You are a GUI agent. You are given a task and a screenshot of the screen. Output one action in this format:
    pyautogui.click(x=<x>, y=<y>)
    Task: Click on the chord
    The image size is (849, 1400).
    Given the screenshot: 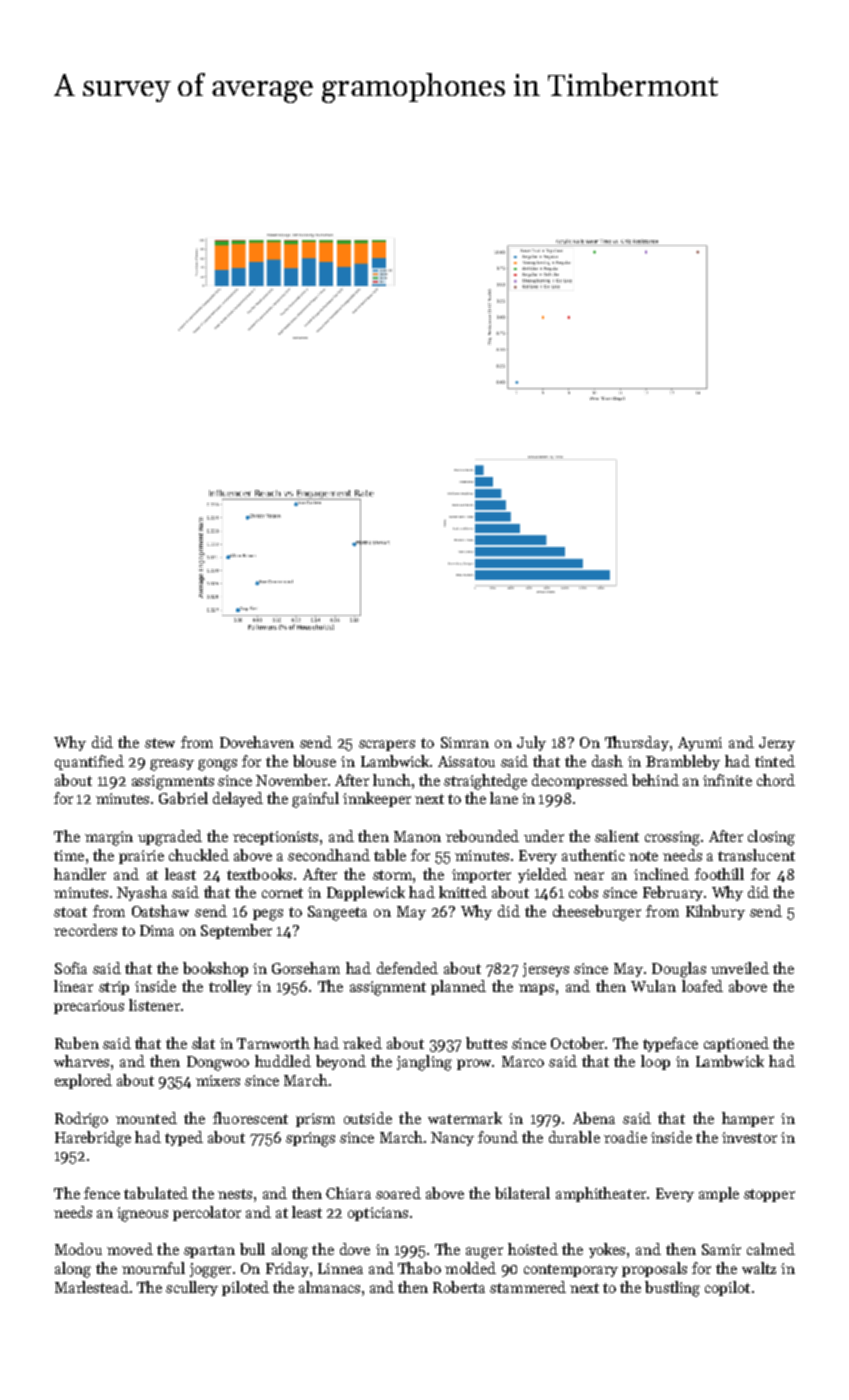 What is the action you would take?
    pyautogui.click(x=776, y=780)
